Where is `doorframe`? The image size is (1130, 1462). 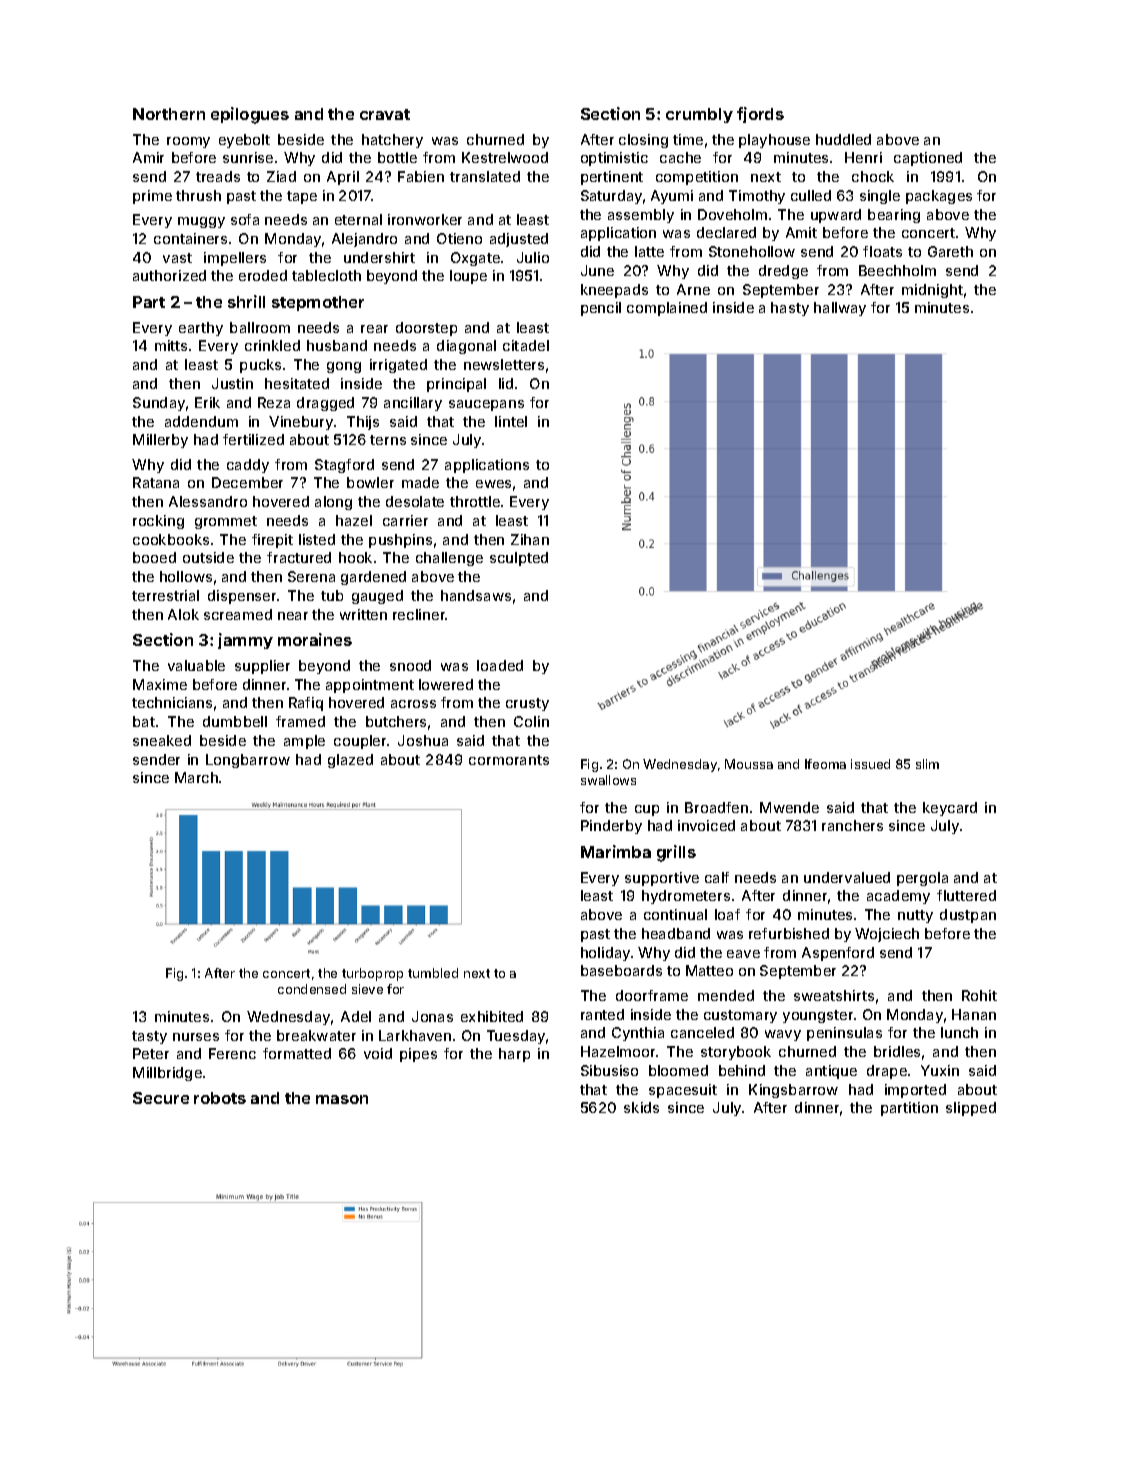
doorframe is located at coordinates (652, 995).
